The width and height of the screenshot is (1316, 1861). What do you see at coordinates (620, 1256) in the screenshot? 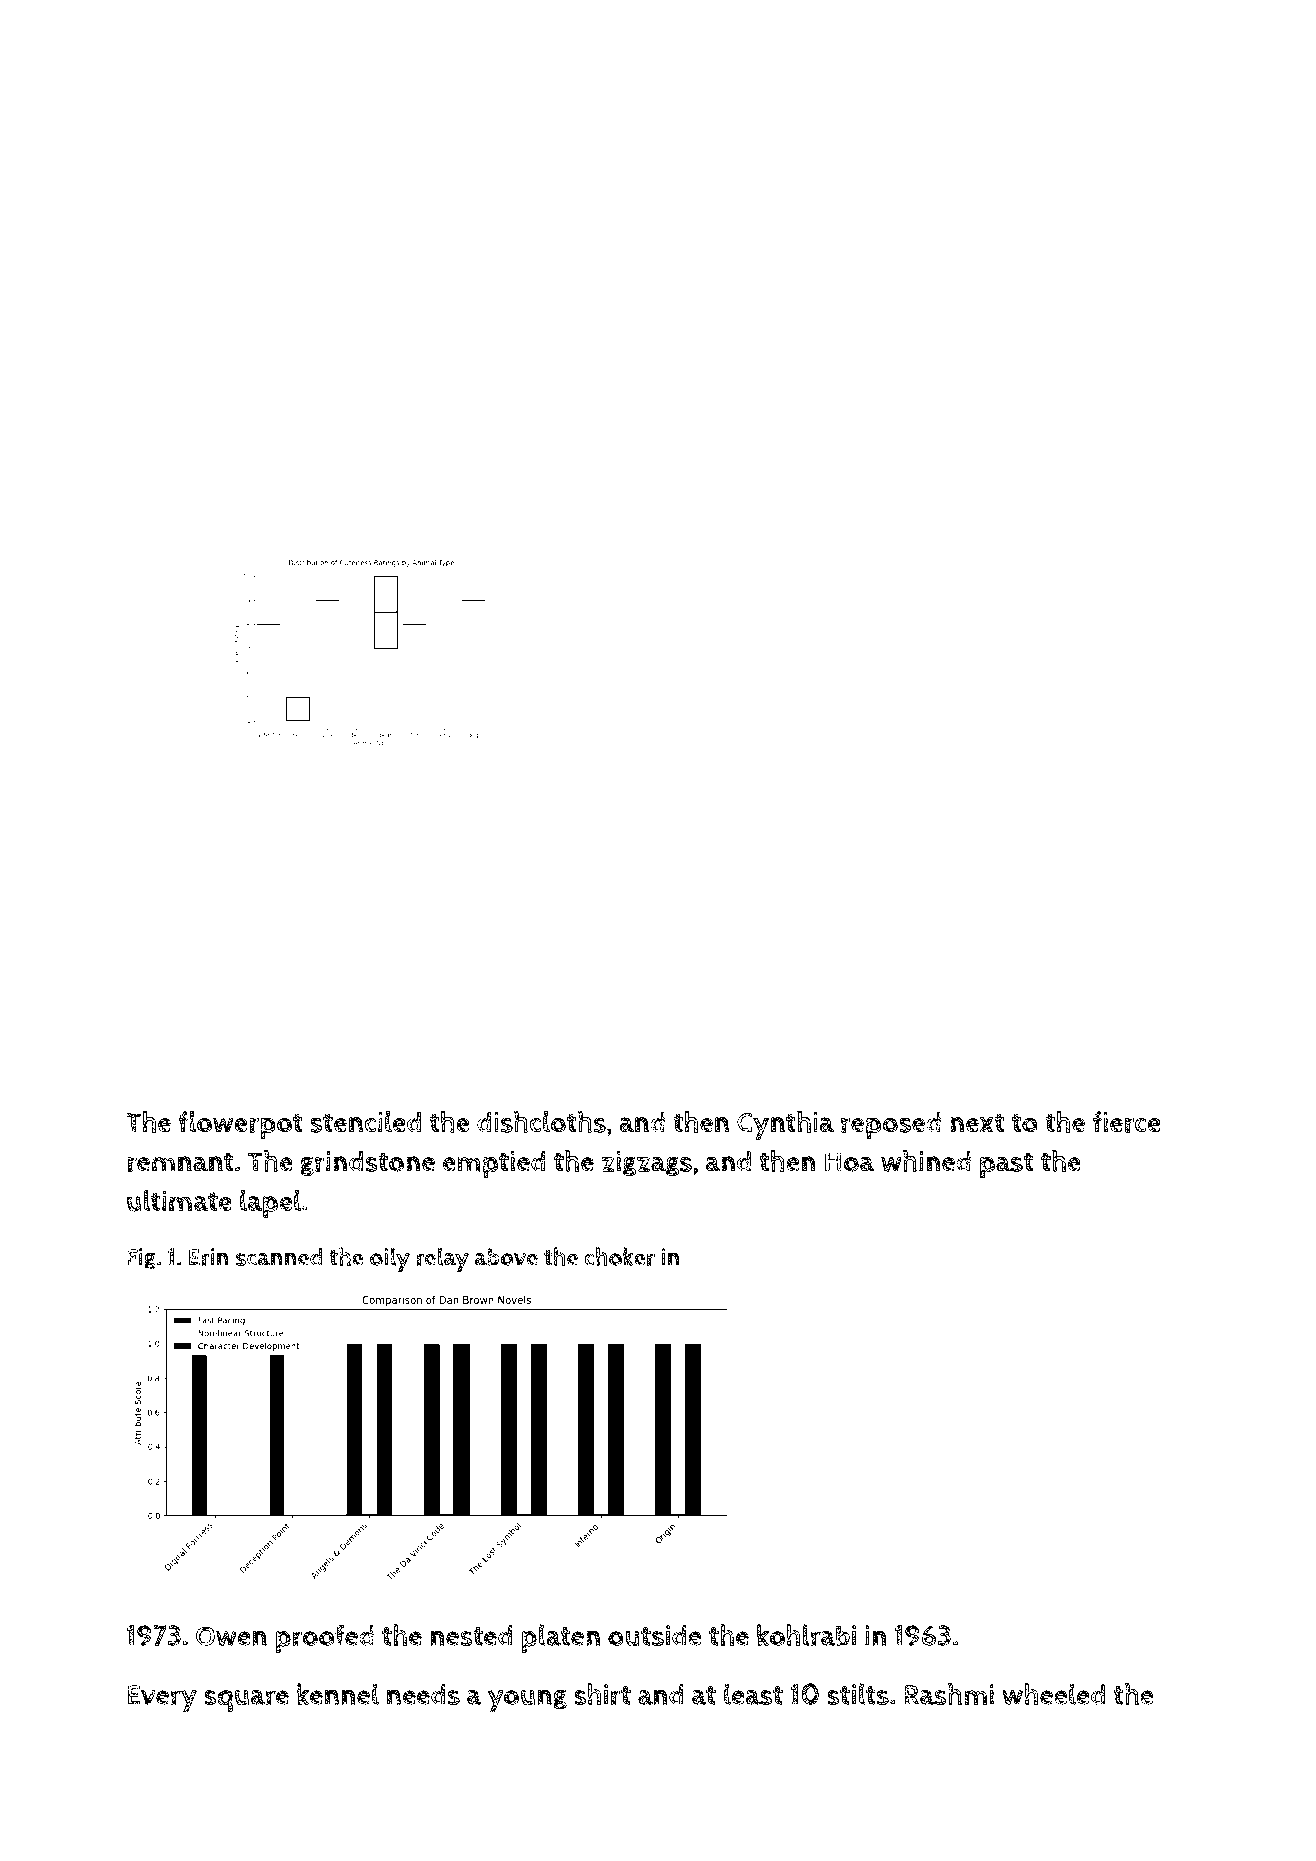
I see `choker` at bounding box center [620, 1256].
